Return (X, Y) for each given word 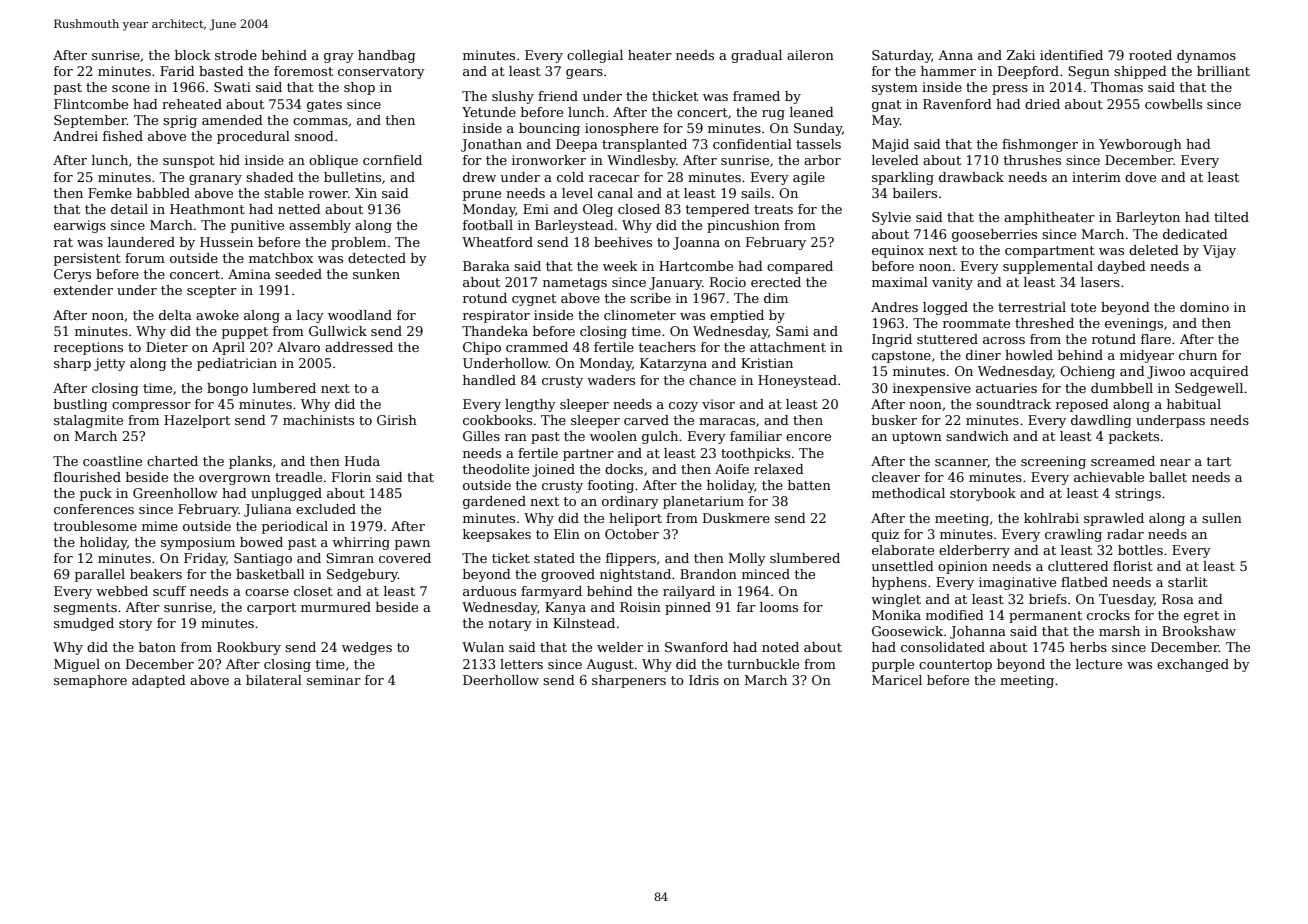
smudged (84, 624)
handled (489, 380)
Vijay (1219, 251)
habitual (1194, 404)
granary (215, 180)
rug (773, 115)
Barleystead (574, 226)
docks (624, 469)
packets (1134, 437)
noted (780, 647)
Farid (177, 71)
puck (96, 494)
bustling (81, 405)
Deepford (1028, 72)
